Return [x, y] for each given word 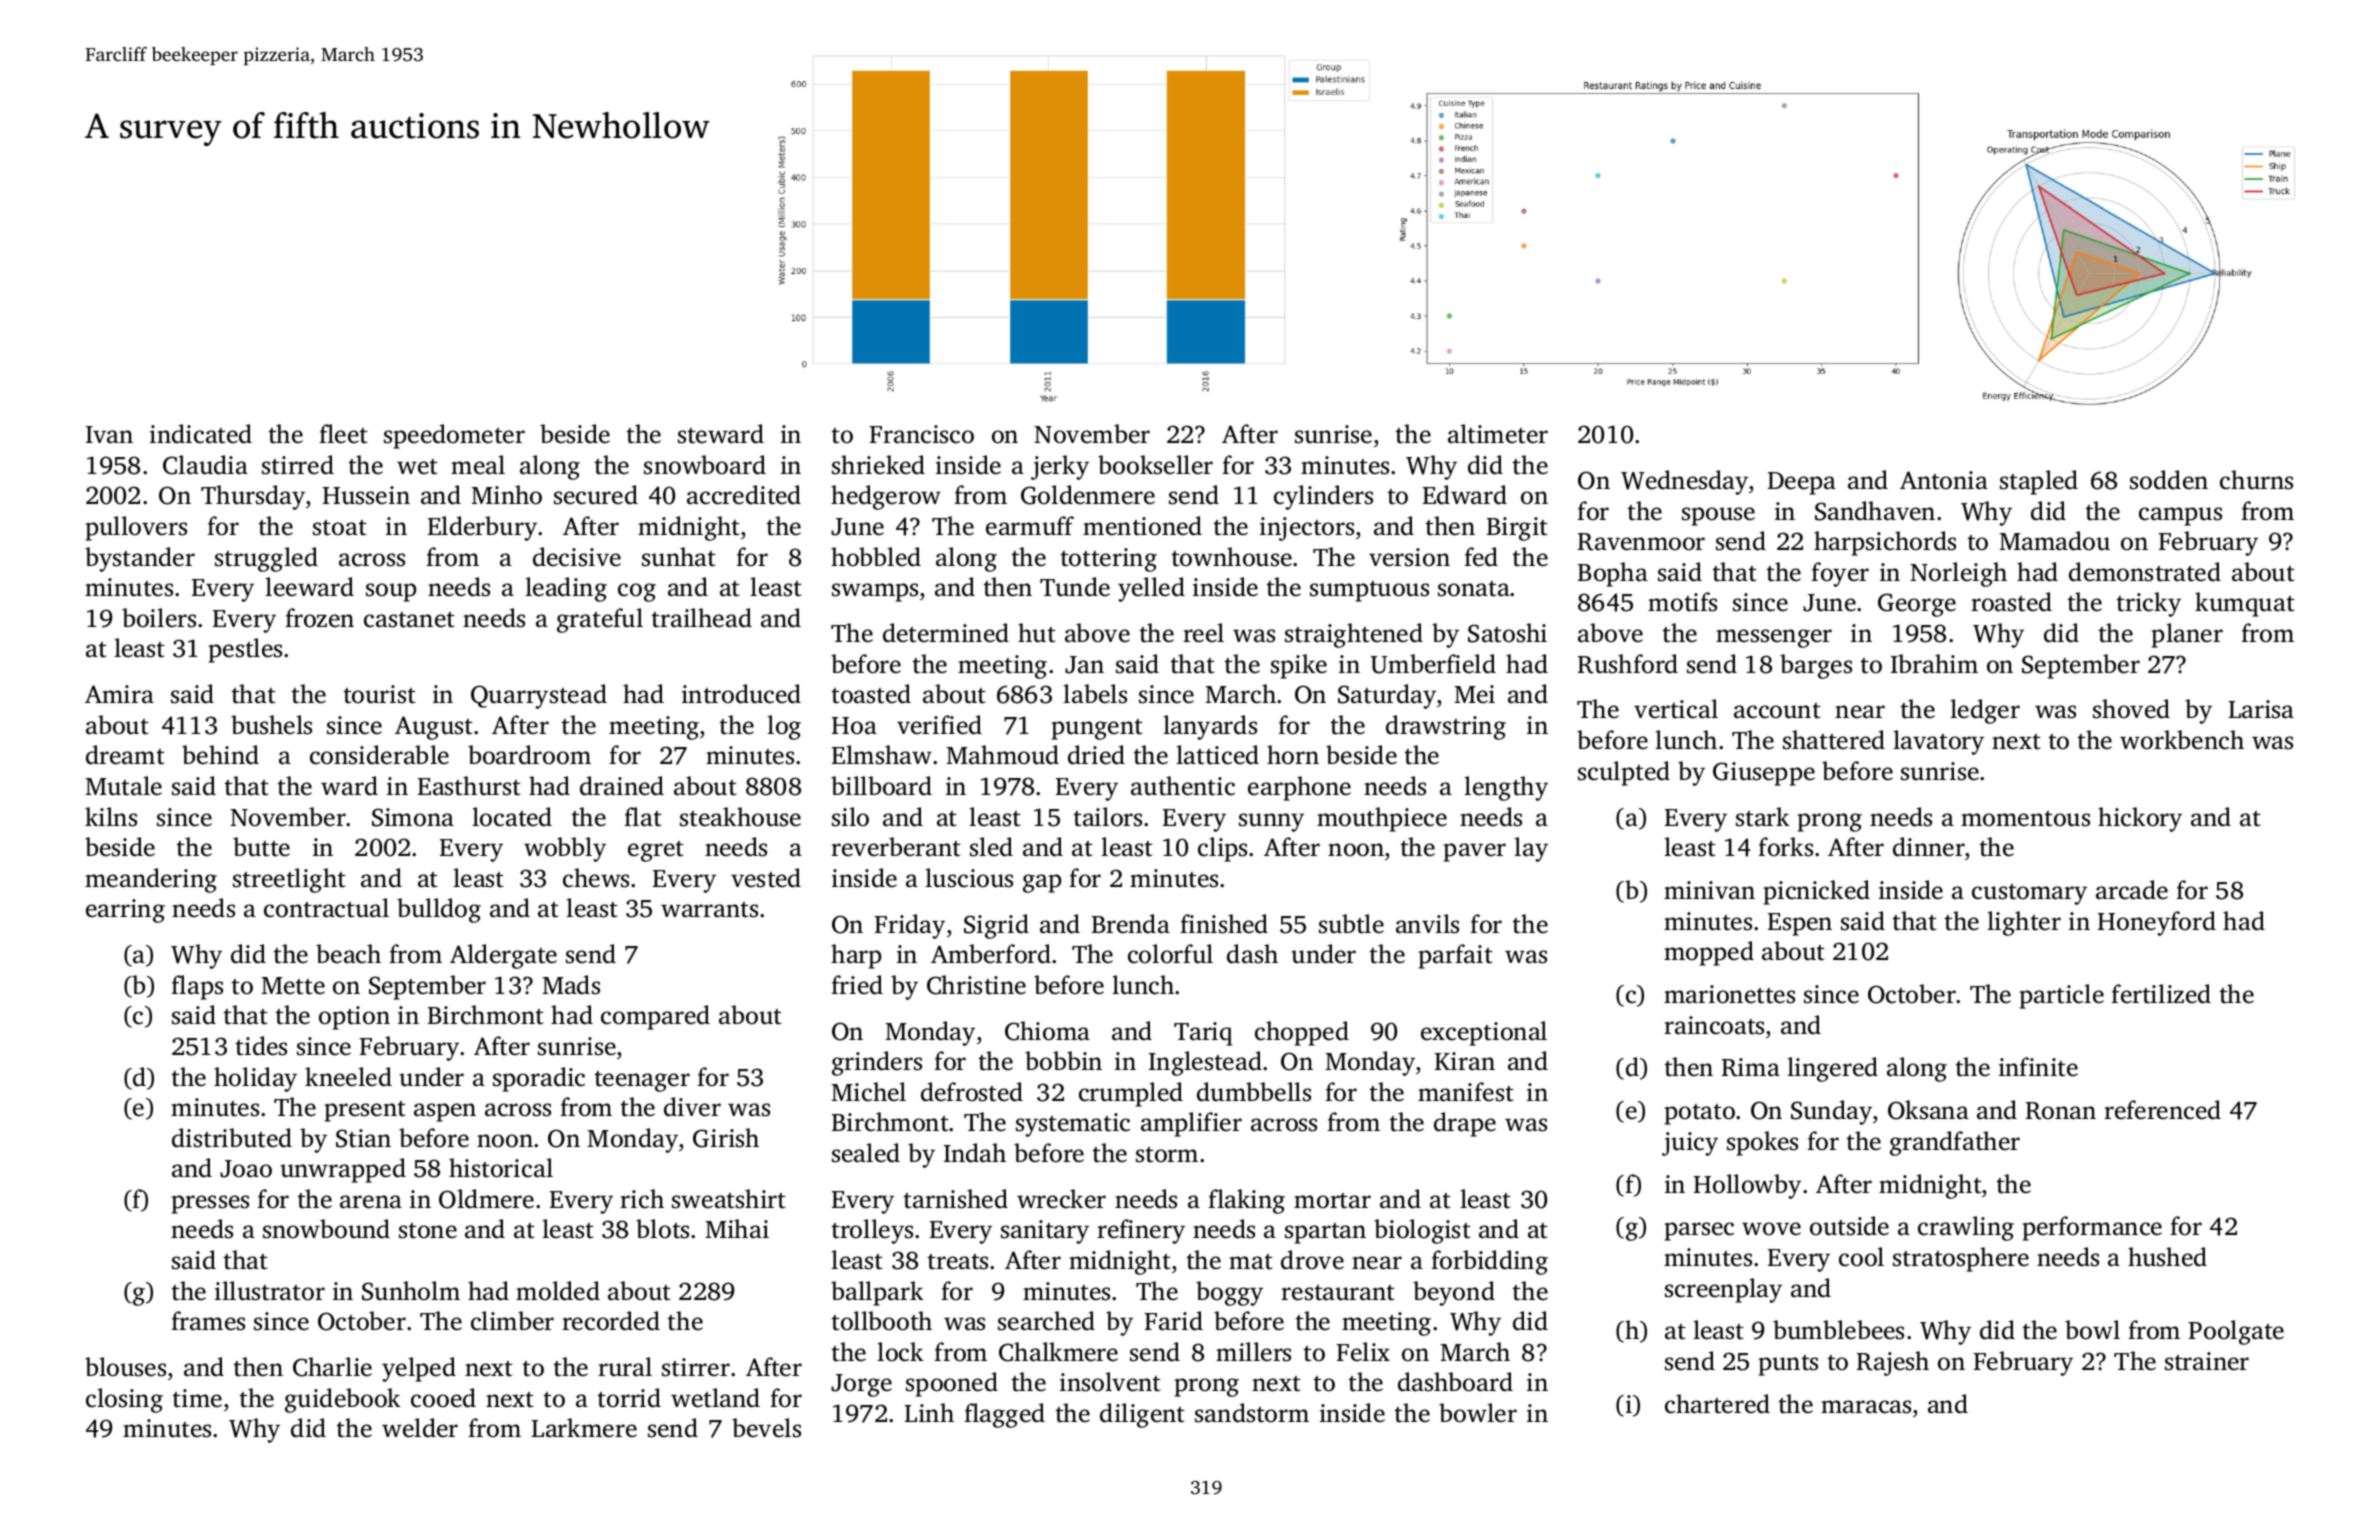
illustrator [270, 1291]
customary [2029, 894]
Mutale [123, 786]
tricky [2148, 604]
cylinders [1323, 497]
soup [391, 592]
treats [957, 1262]
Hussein [366, 495]
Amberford [991, 954]
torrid [629, 1398]
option [354, 1018]
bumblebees [1838, 1330]
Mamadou [2054, 541]
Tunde [1075, 587]
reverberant [895, 847]
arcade [2132, 890]
